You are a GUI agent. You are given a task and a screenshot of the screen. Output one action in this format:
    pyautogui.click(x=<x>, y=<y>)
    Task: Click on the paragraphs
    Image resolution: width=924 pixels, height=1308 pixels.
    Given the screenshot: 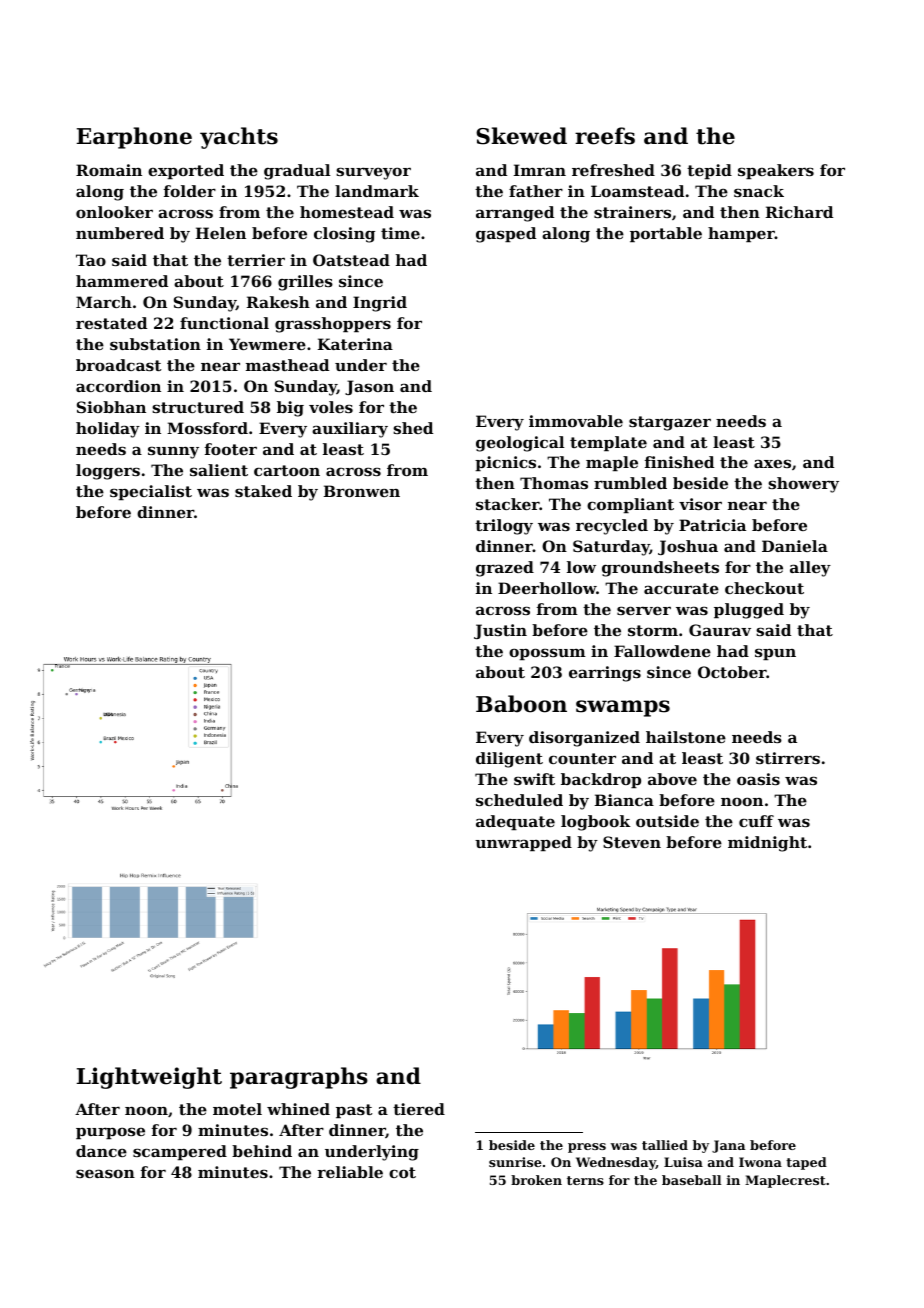 What is the action you would take?
    pyautogui.click(x=299, y=1078)
